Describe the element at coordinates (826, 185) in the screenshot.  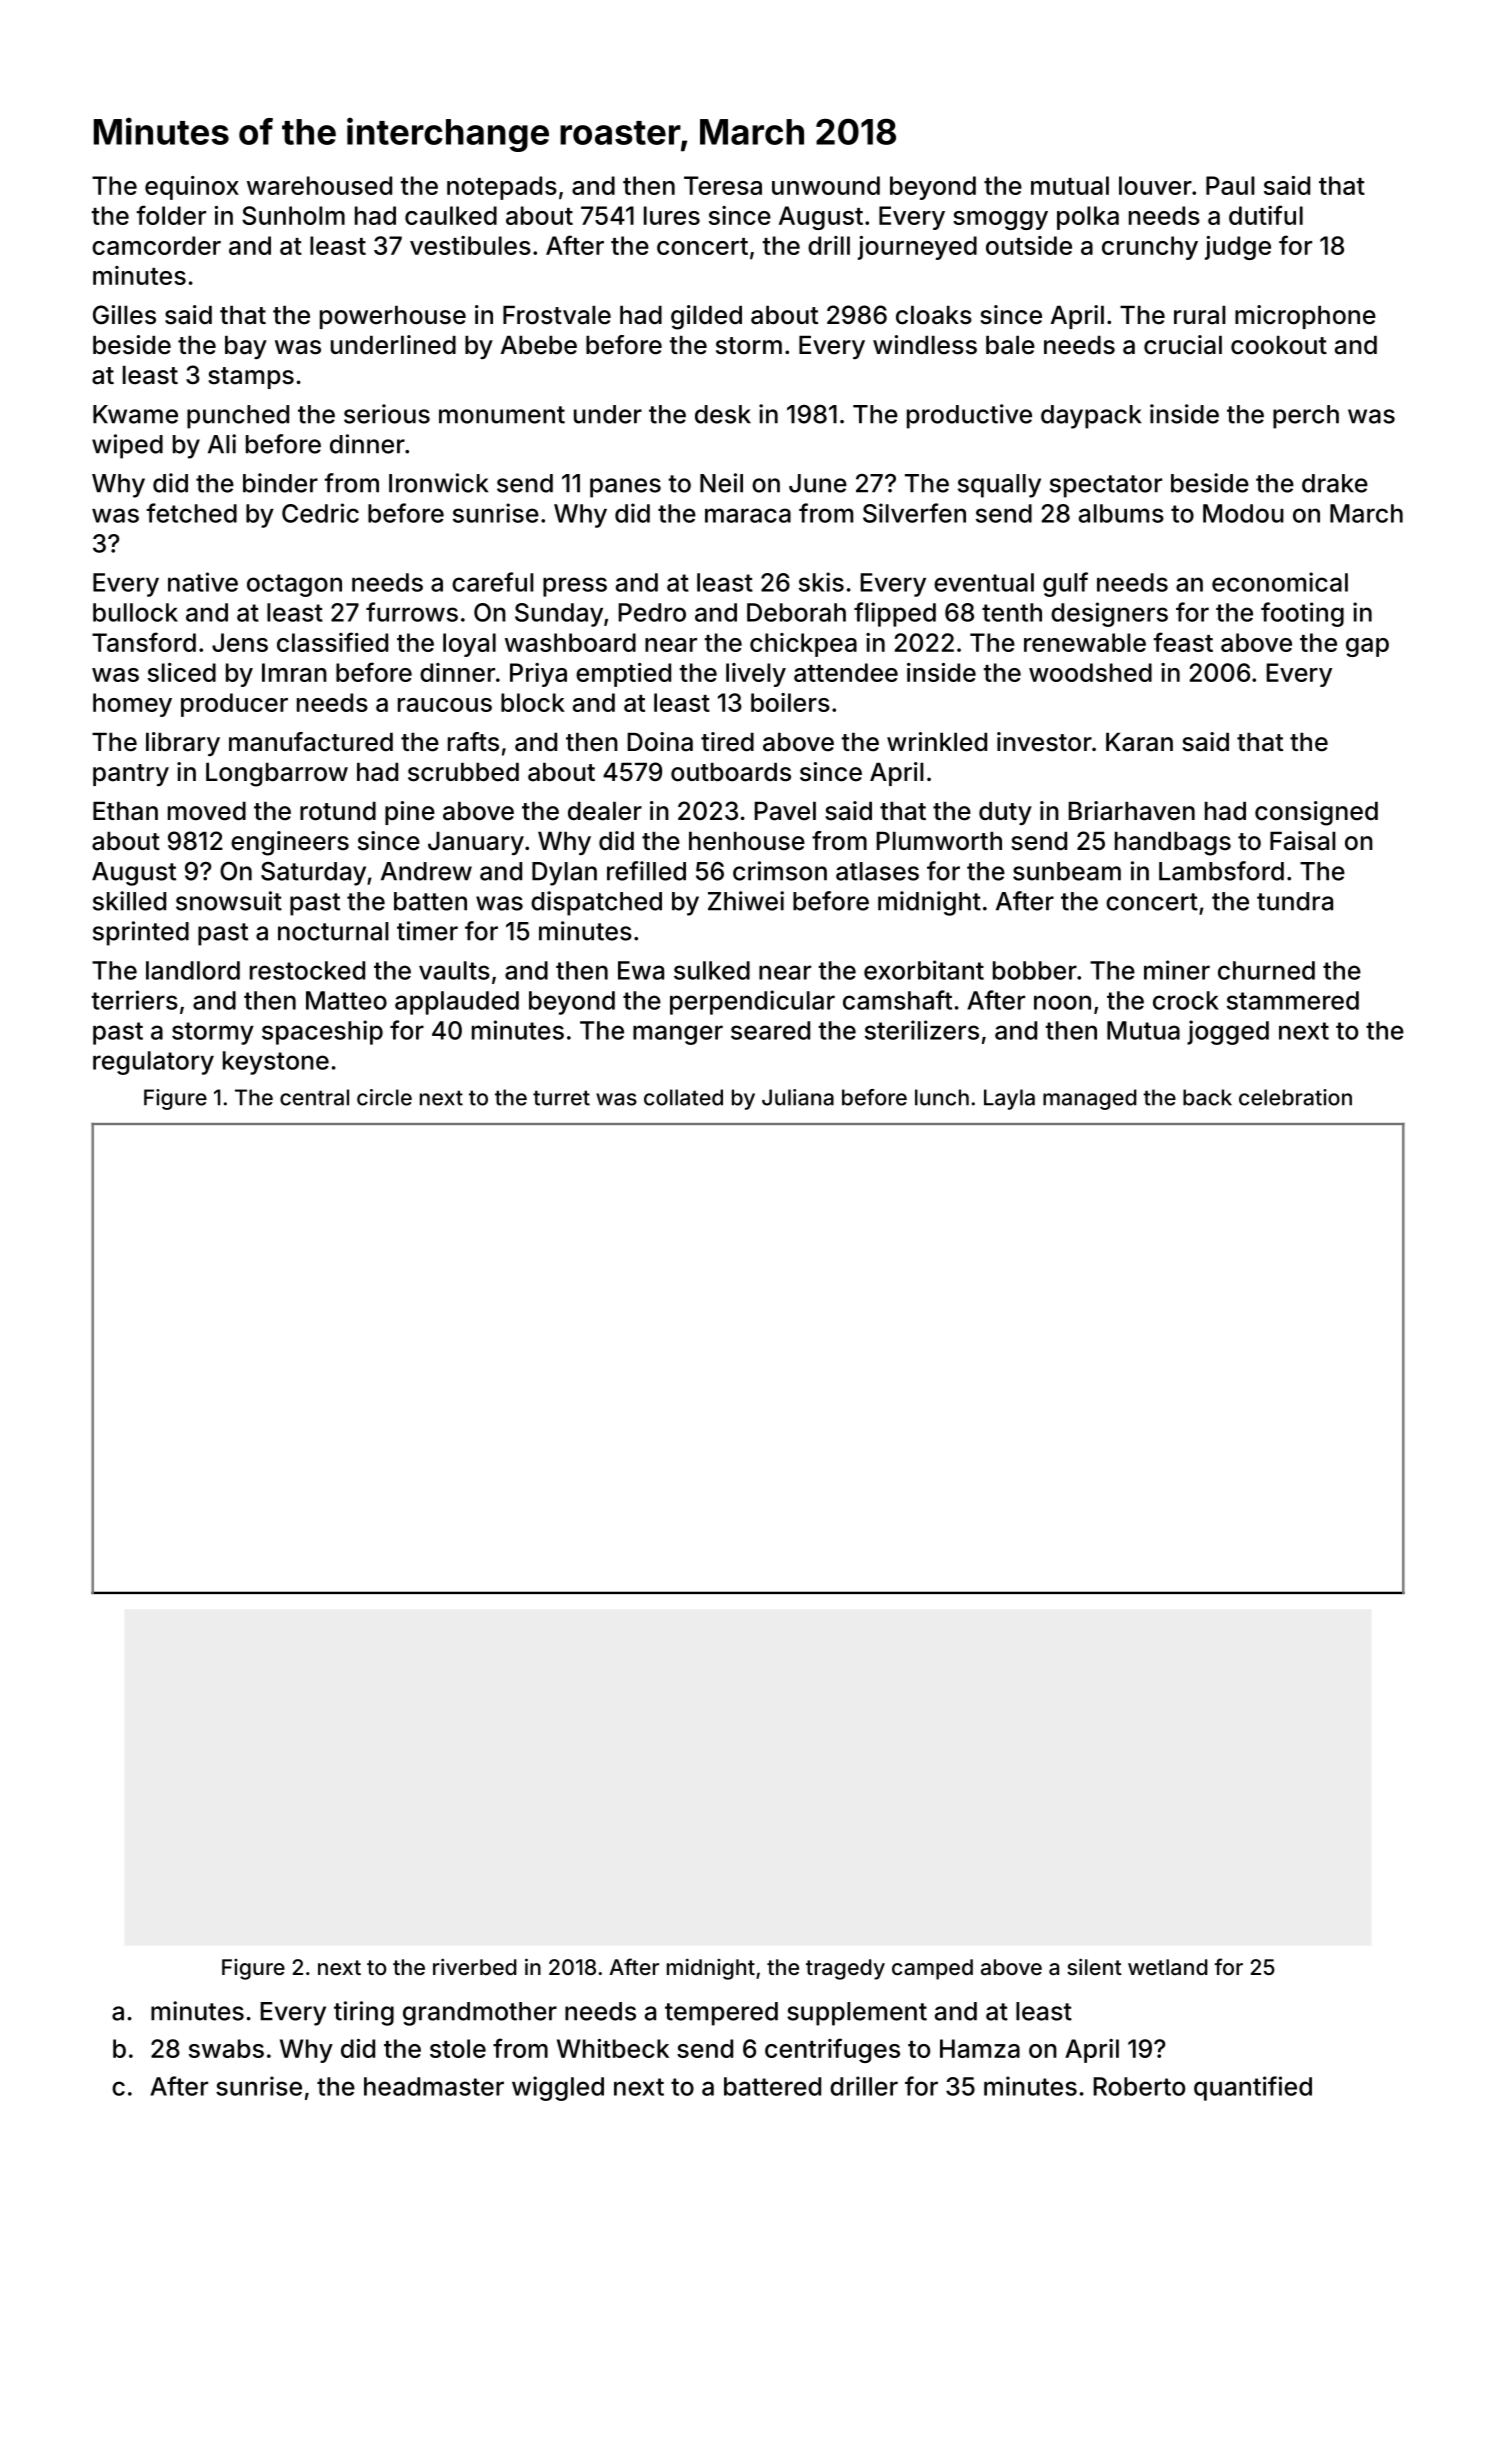
I see `unwound` at that location.
